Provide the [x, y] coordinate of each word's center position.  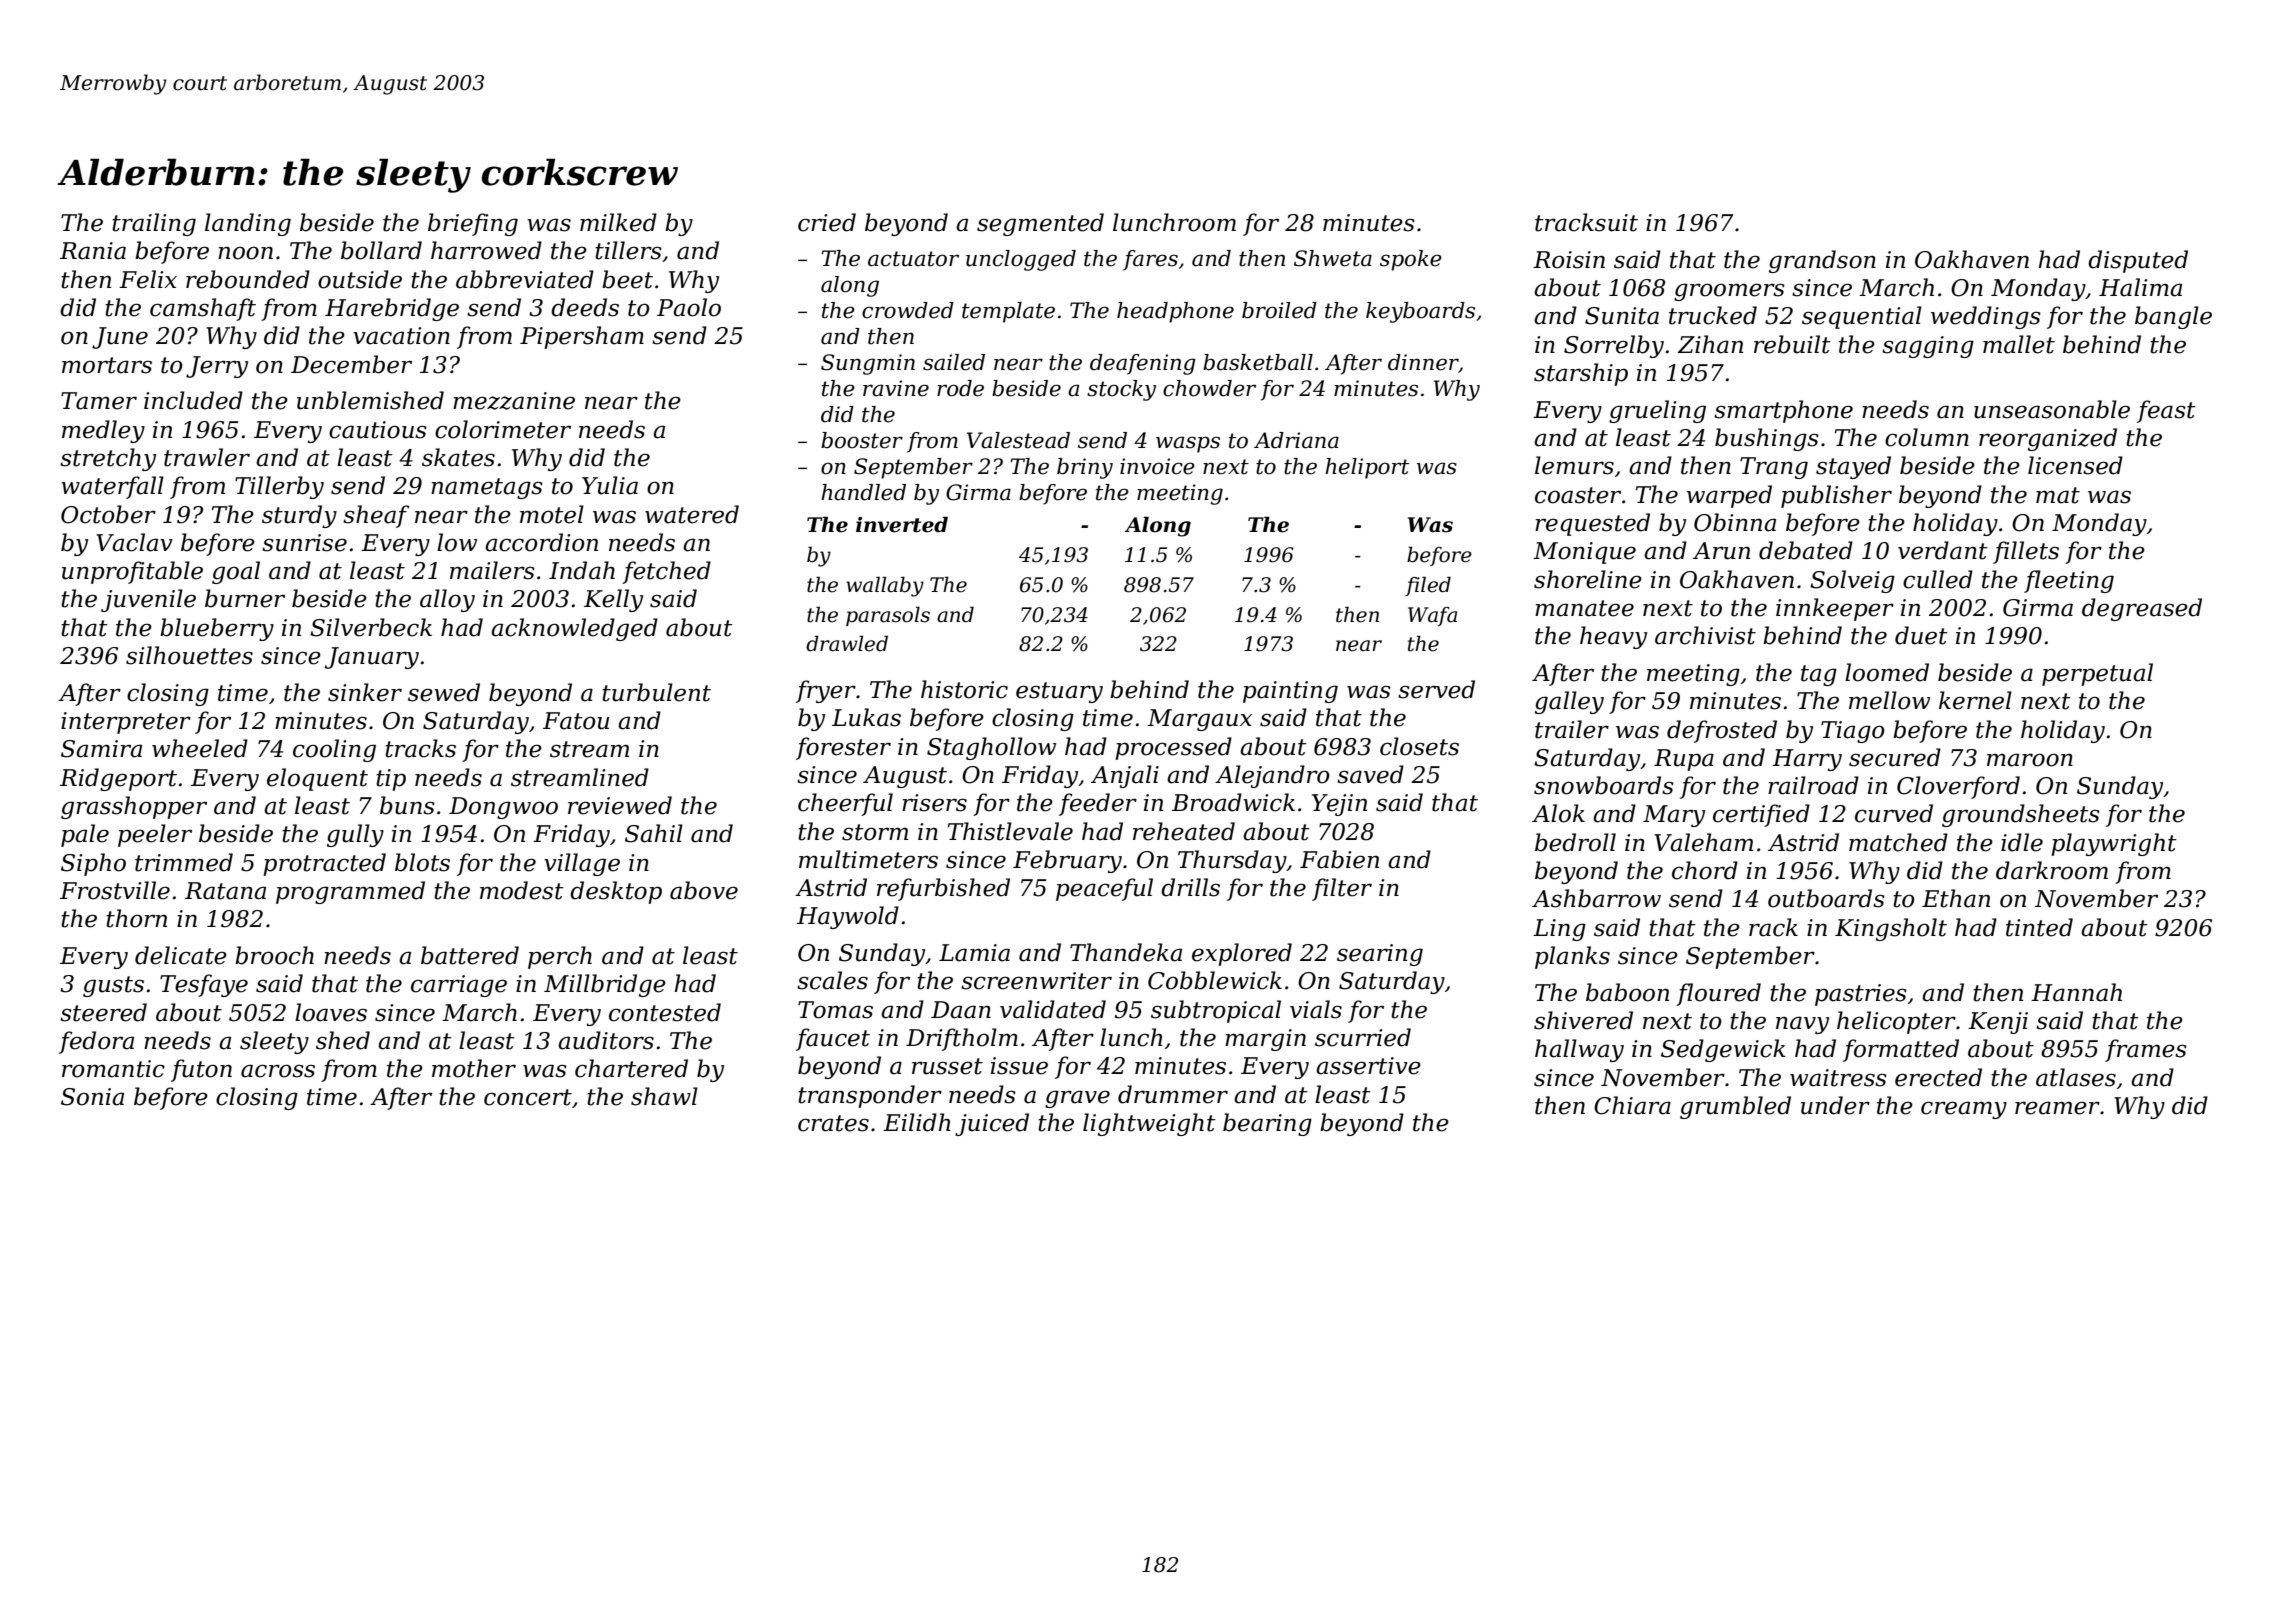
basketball [1258, 362]
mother [474, 1068]
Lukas [866, 717]
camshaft [203, 309]
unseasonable [2052, 409]
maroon [2030, 760]
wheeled [200, 748]
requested [1592, 524]
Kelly [613, 600]
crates [833, 1123]
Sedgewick [1723, 1050]
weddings [1986, 317]
